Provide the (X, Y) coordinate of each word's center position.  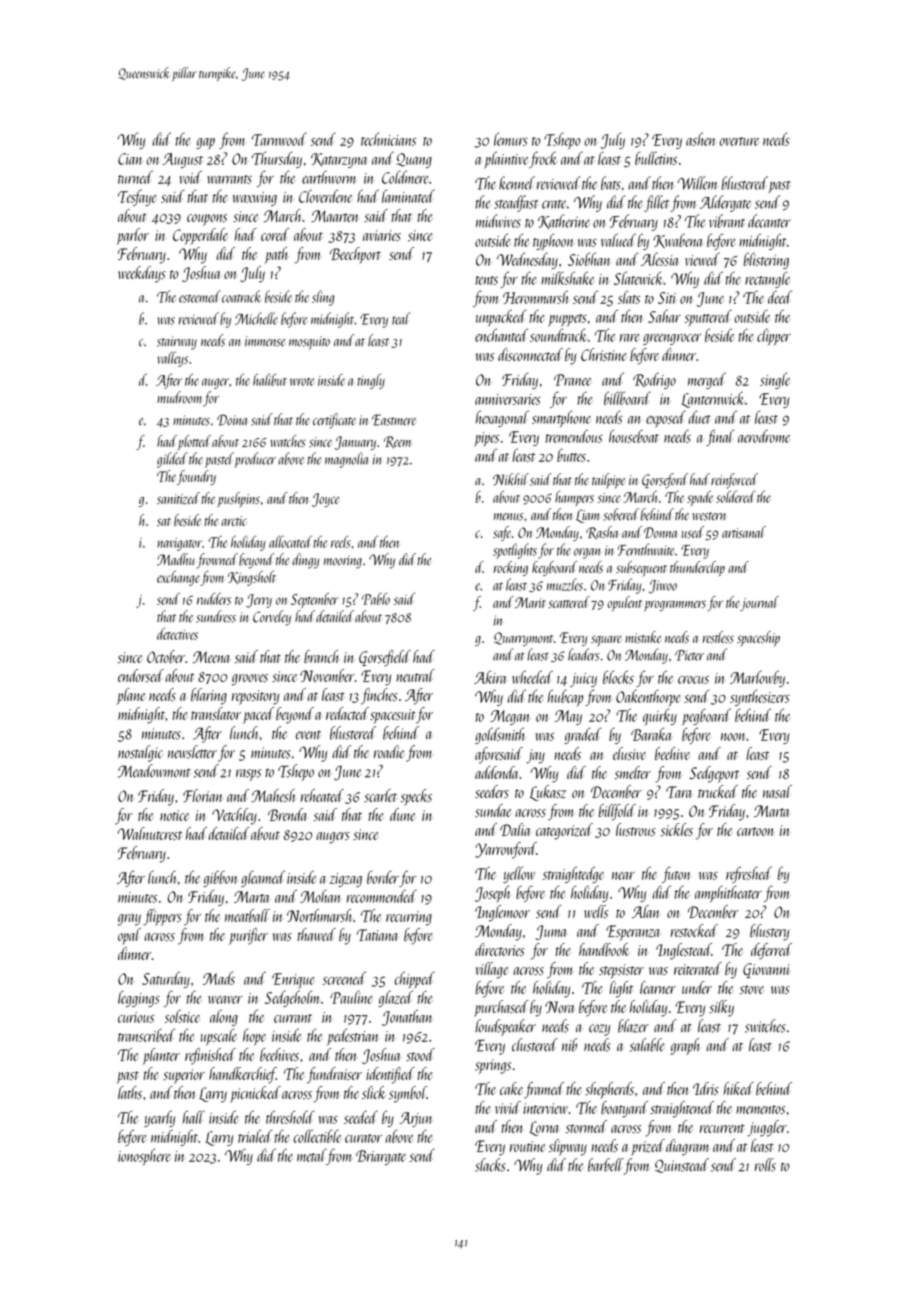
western (710, 516)
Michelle (256, 318)
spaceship (758, 638)
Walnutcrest (150, 833)
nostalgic (140, 753)
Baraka (651, 734)
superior (184, 1076)
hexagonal (502, 418)
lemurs (511, 139)
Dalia (515, 829)
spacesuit (393, 716)
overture (739, 141)
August (182, 160)
